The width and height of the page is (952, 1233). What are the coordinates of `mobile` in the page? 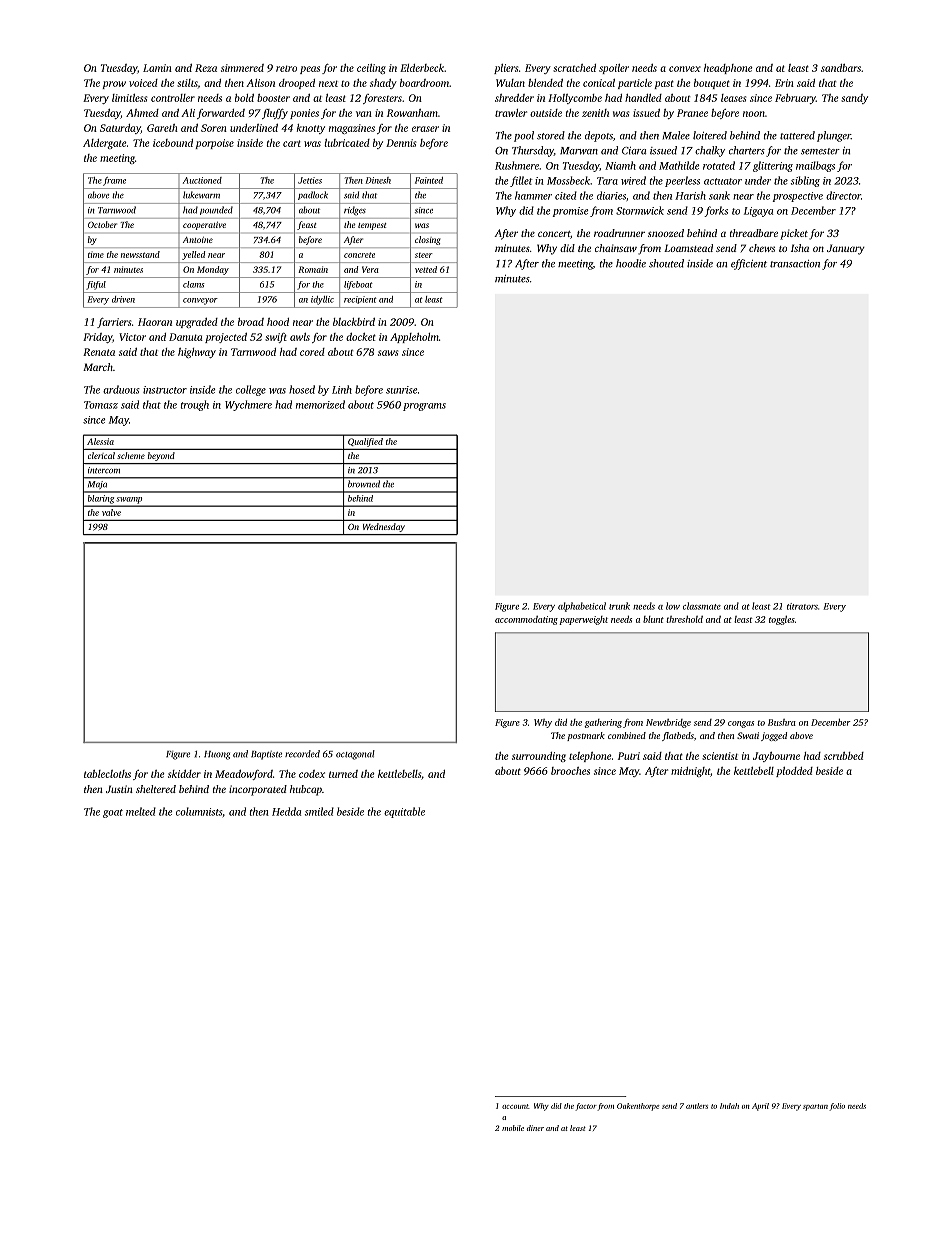 It's located at (513, 1128).
